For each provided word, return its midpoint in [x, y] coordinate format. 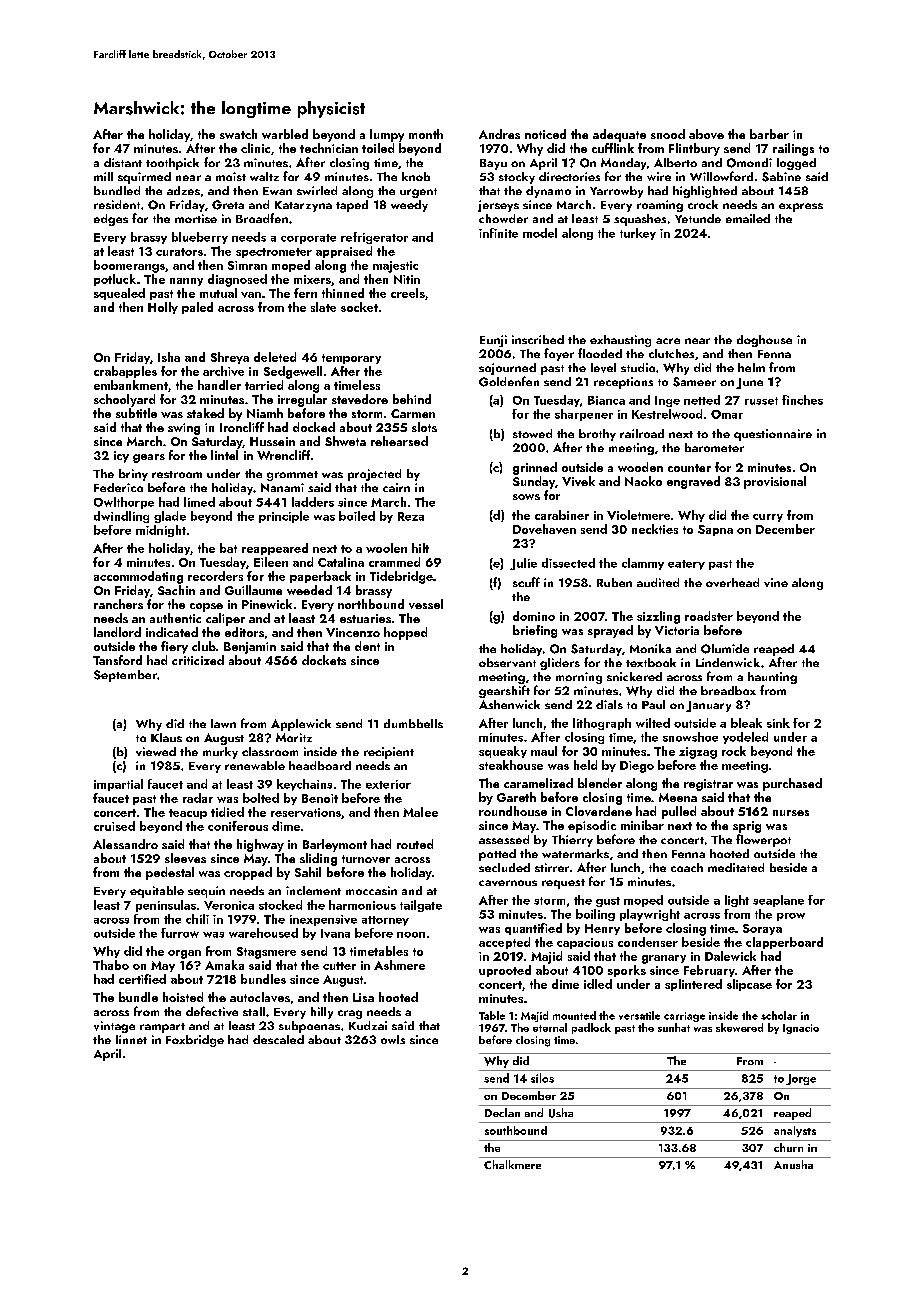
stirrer [552, 867]
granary [664, 959]
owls [393, 1039]
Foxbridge [195, 1041]
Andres [499, 134]
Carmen [413, 413]
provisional [775, 482]
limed [199, 502]
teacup [188, 814]
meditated [736, 867]
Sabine [781, 177]
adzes [183, 190]
